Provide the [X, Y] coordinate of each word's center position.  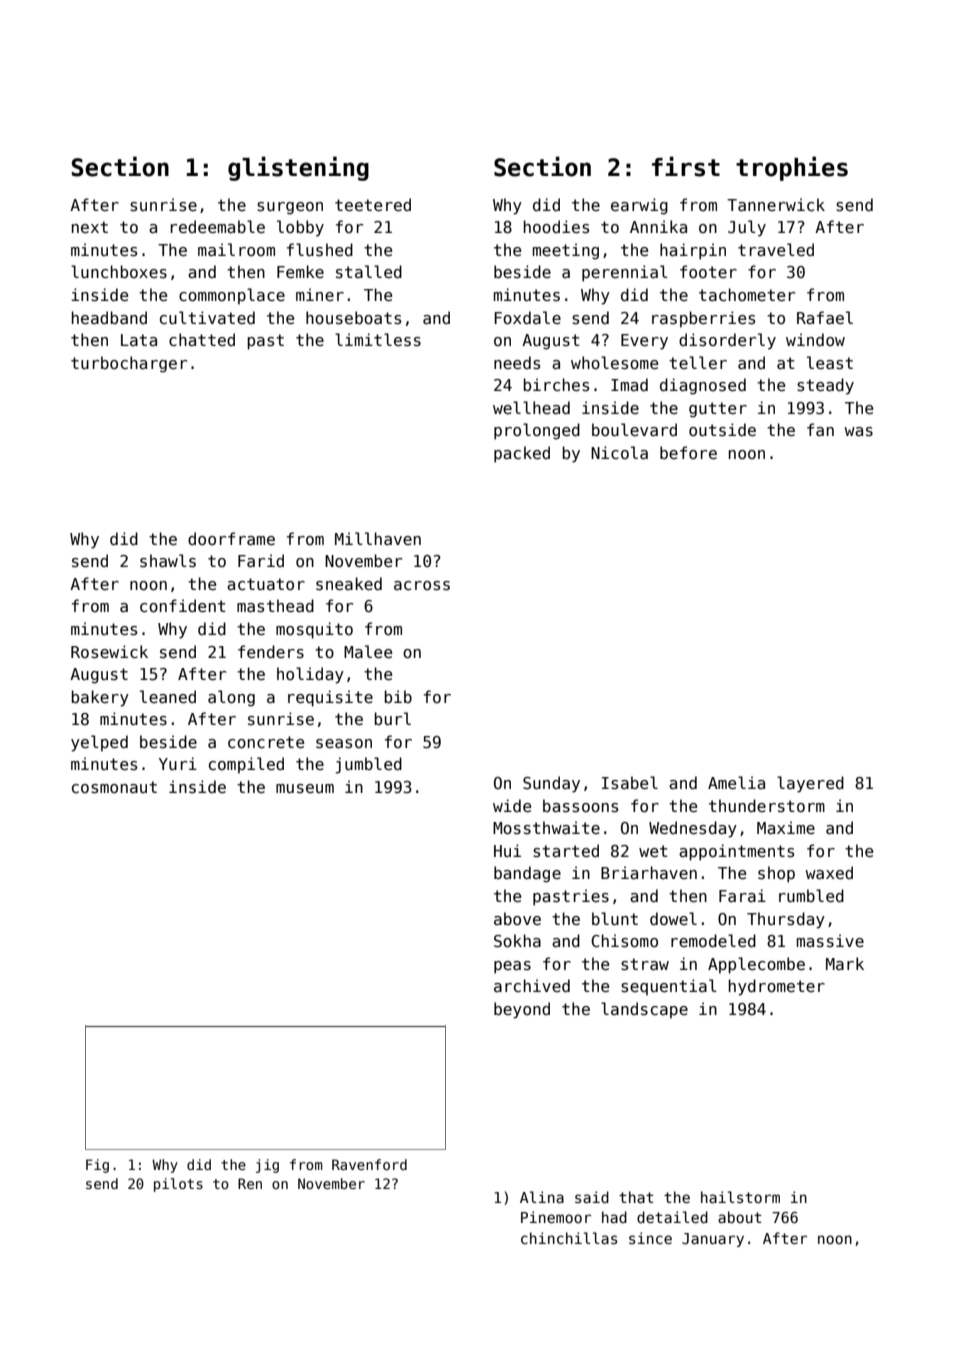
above [517, 918]
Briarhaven [649, 872]
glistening [298, 168]
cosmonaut [114, 787]
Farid [261, 560]
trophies [792, 168]
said [592, 1197]
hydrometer [777, 987]
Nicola [619, 452]
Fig [97, 1166]
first [686, 166]
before [688, 452]
